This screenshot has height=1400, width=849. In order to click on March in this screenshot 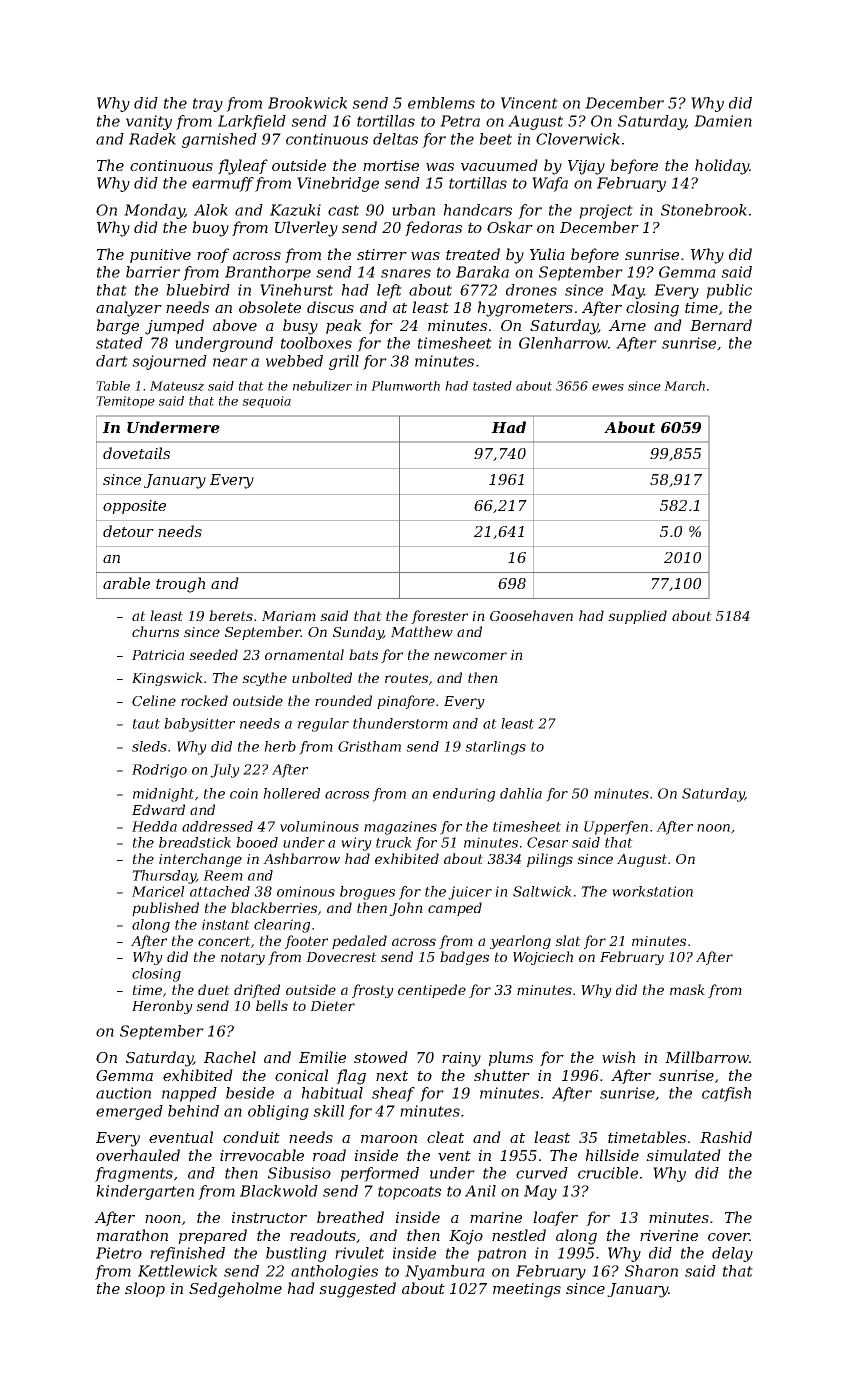, I will do `click(684, 386)`.
